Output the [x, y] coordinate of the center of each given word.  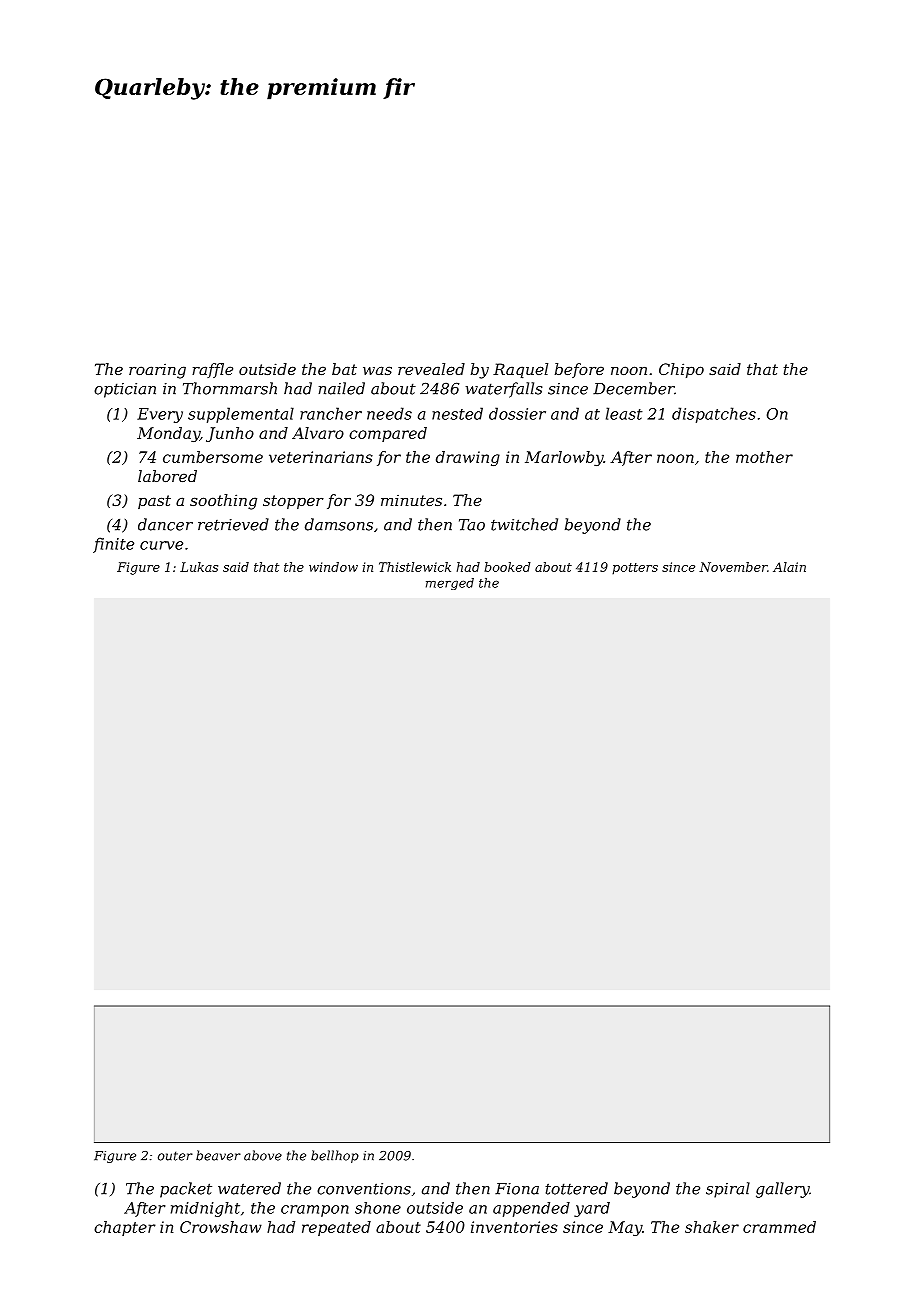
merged [450, 584]
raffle [212, 370]
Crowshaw [221, 1227]
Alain [789, 567]
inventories [514, 1227]
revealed [431, 369]
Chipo [681, 370]
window [333, 567]
